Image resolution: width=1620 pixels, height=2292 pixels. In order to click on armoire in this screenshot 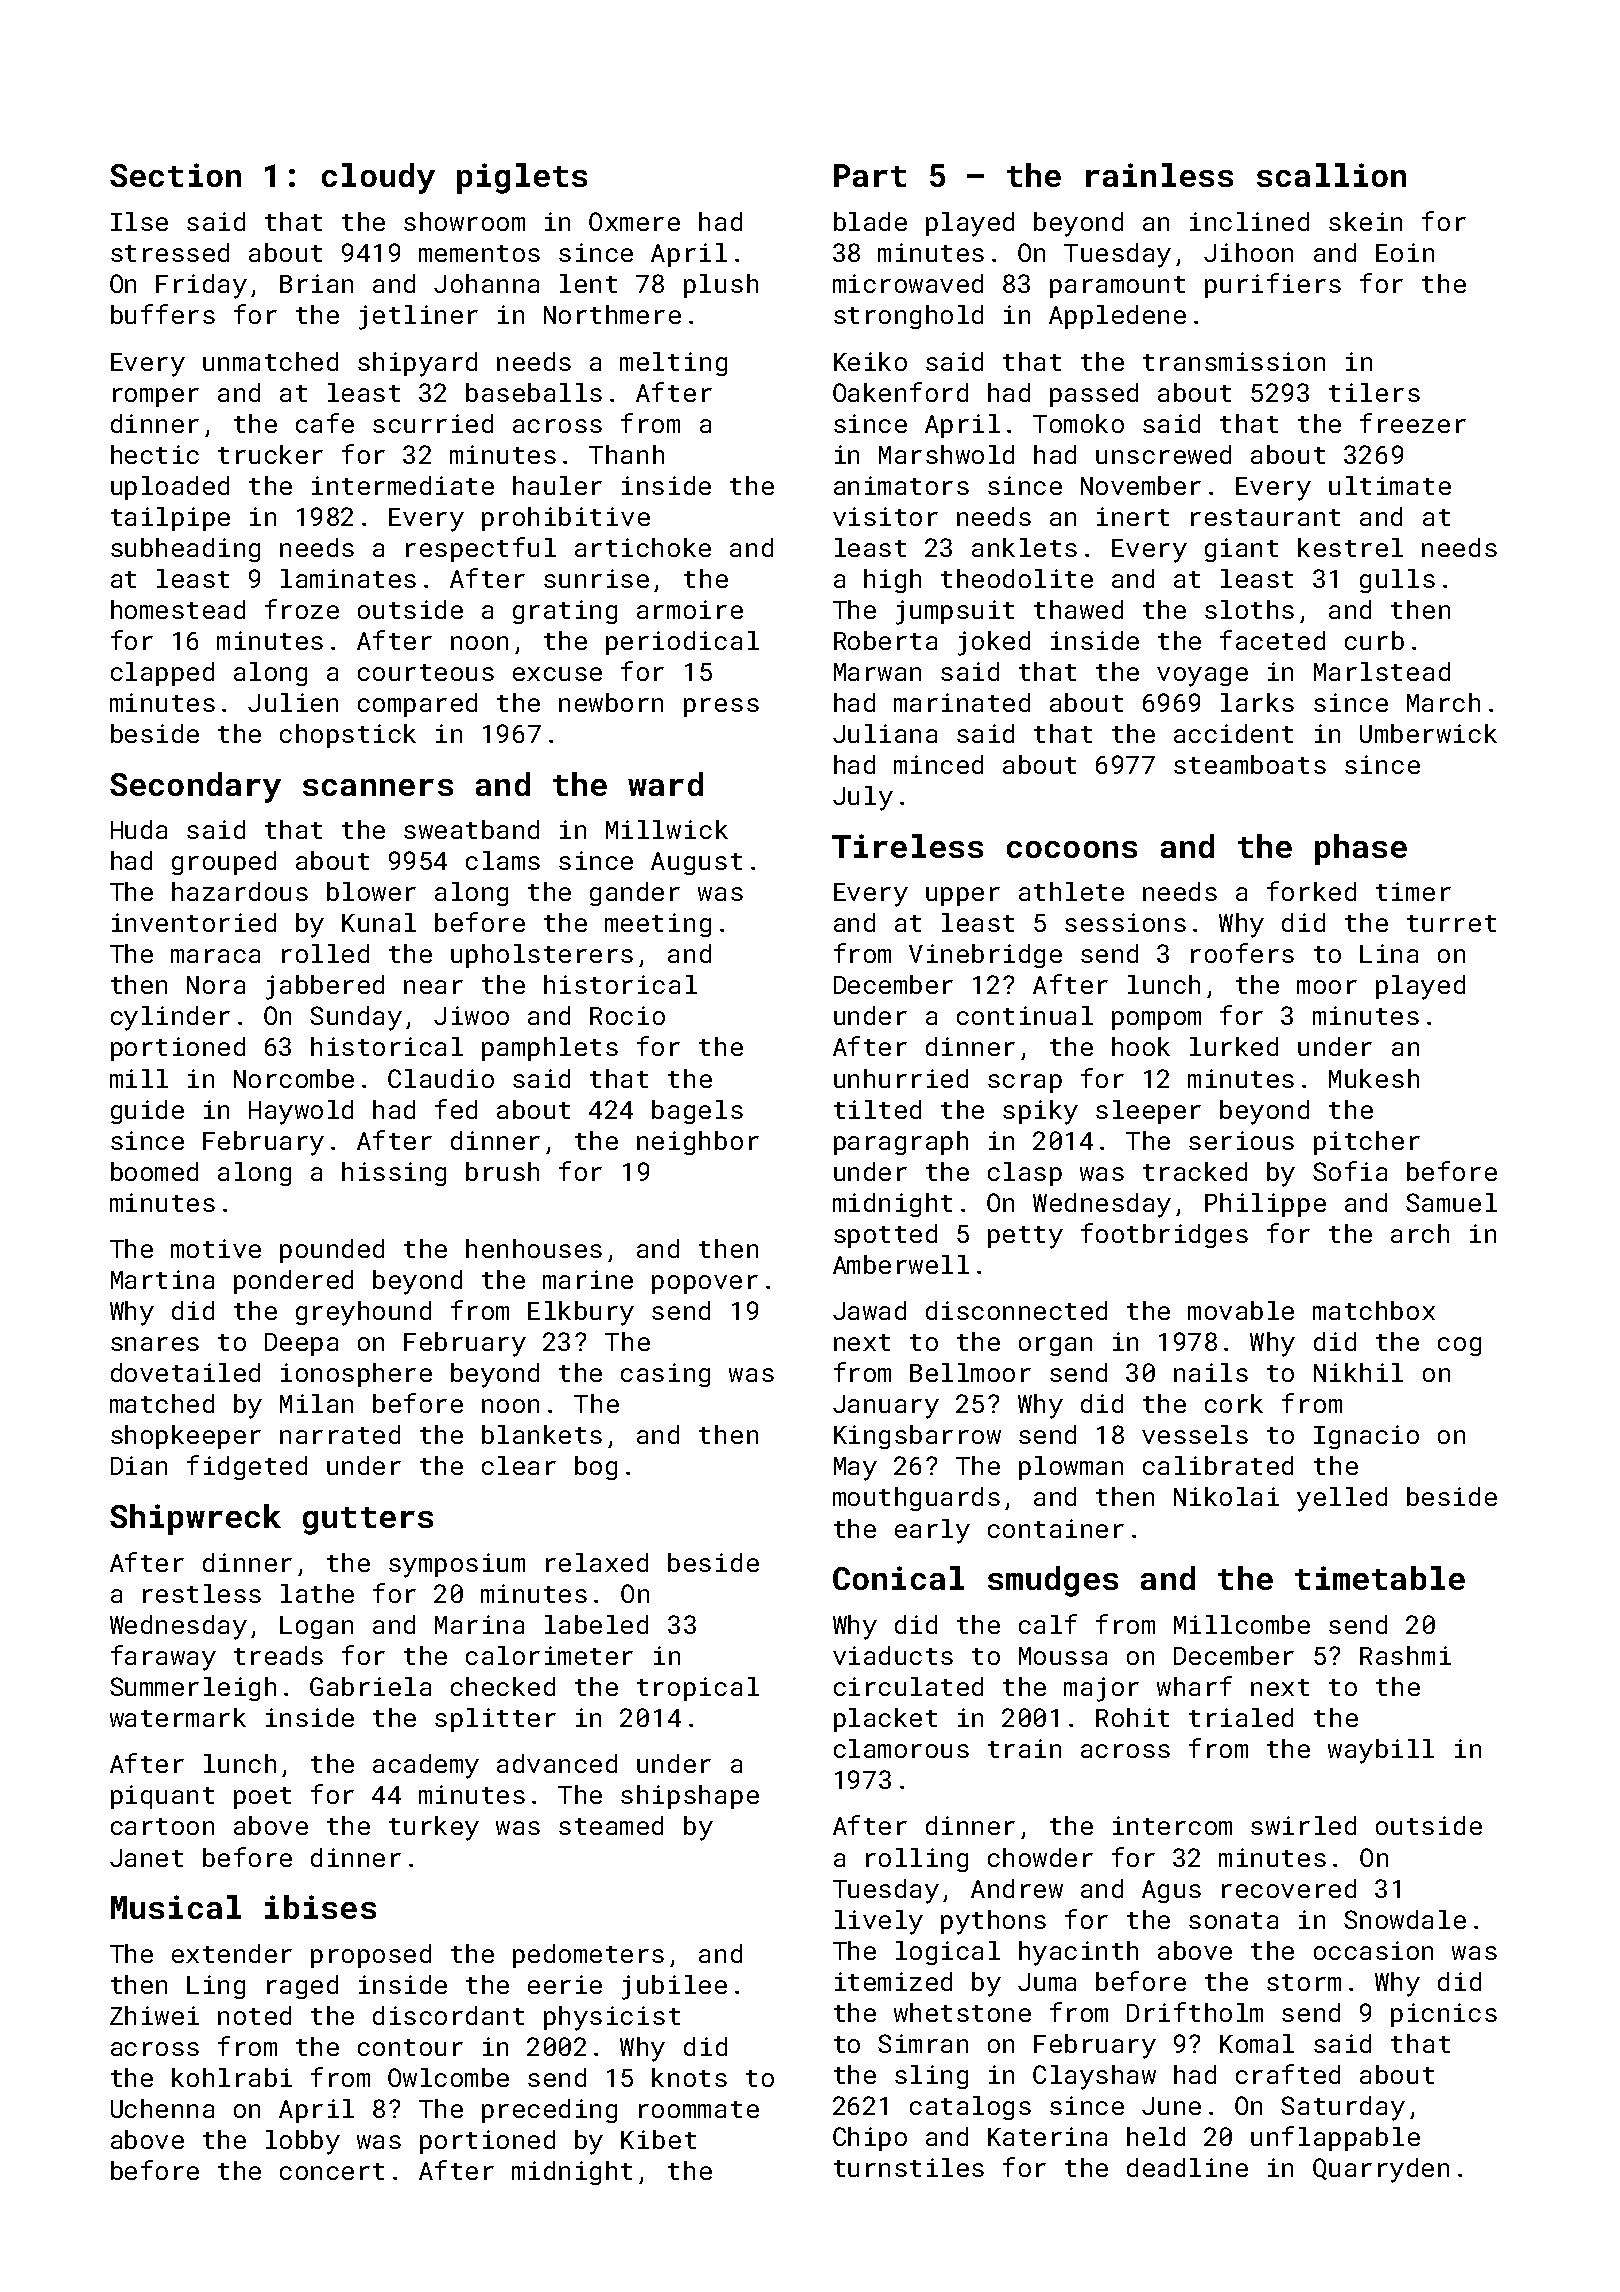, I will do `click(690, 609)`.
